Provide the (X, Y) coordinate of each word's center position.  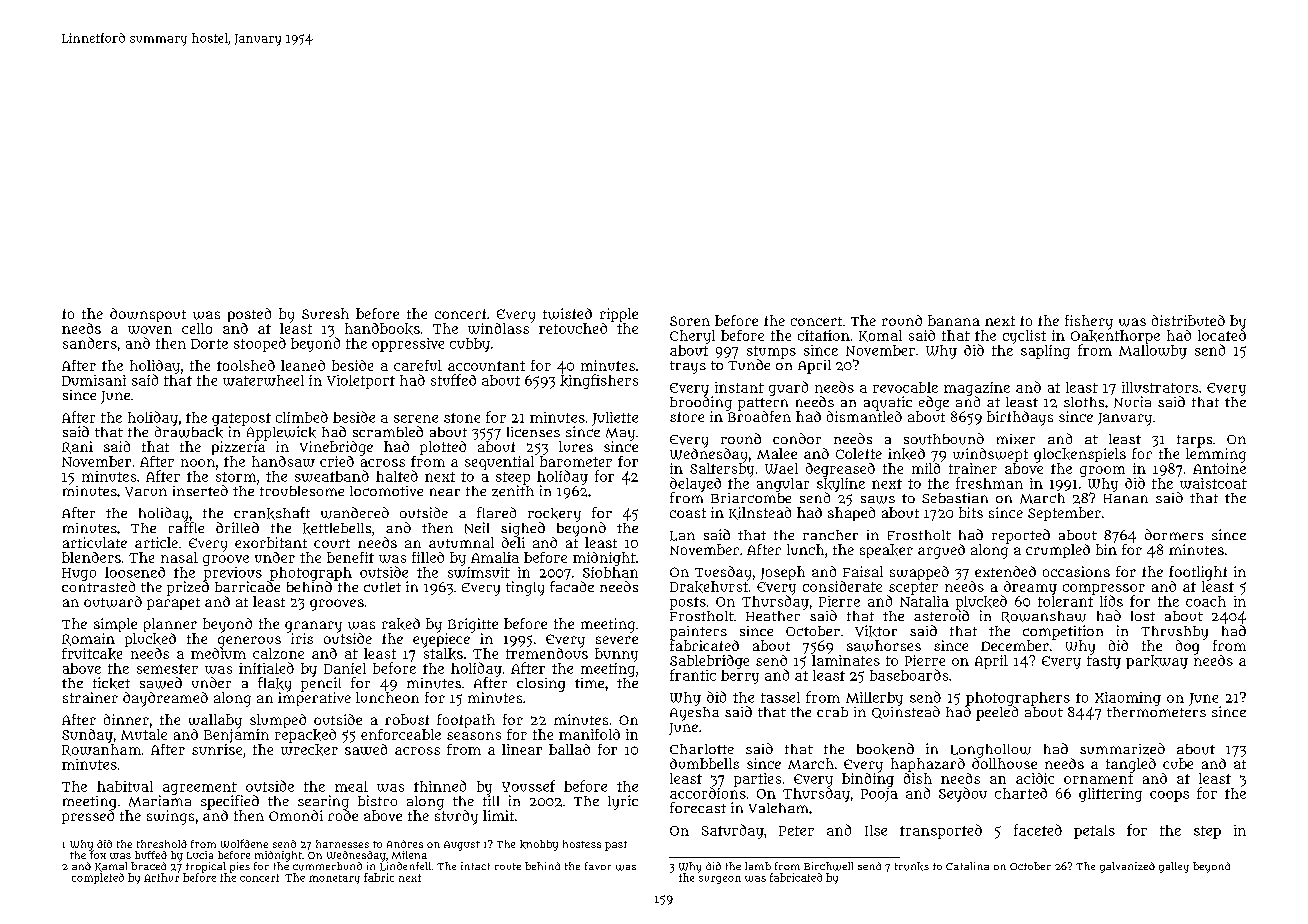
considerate (842, 586)
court (332, 543)
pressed (88, 817)
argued (941, 551)
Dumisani (94, 380)
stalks (443, 654)
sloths (1084, 402)
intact (475, 866)
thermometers (1156, 712)
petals (1094, 832)
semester (167, 669)
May (620, 434)
